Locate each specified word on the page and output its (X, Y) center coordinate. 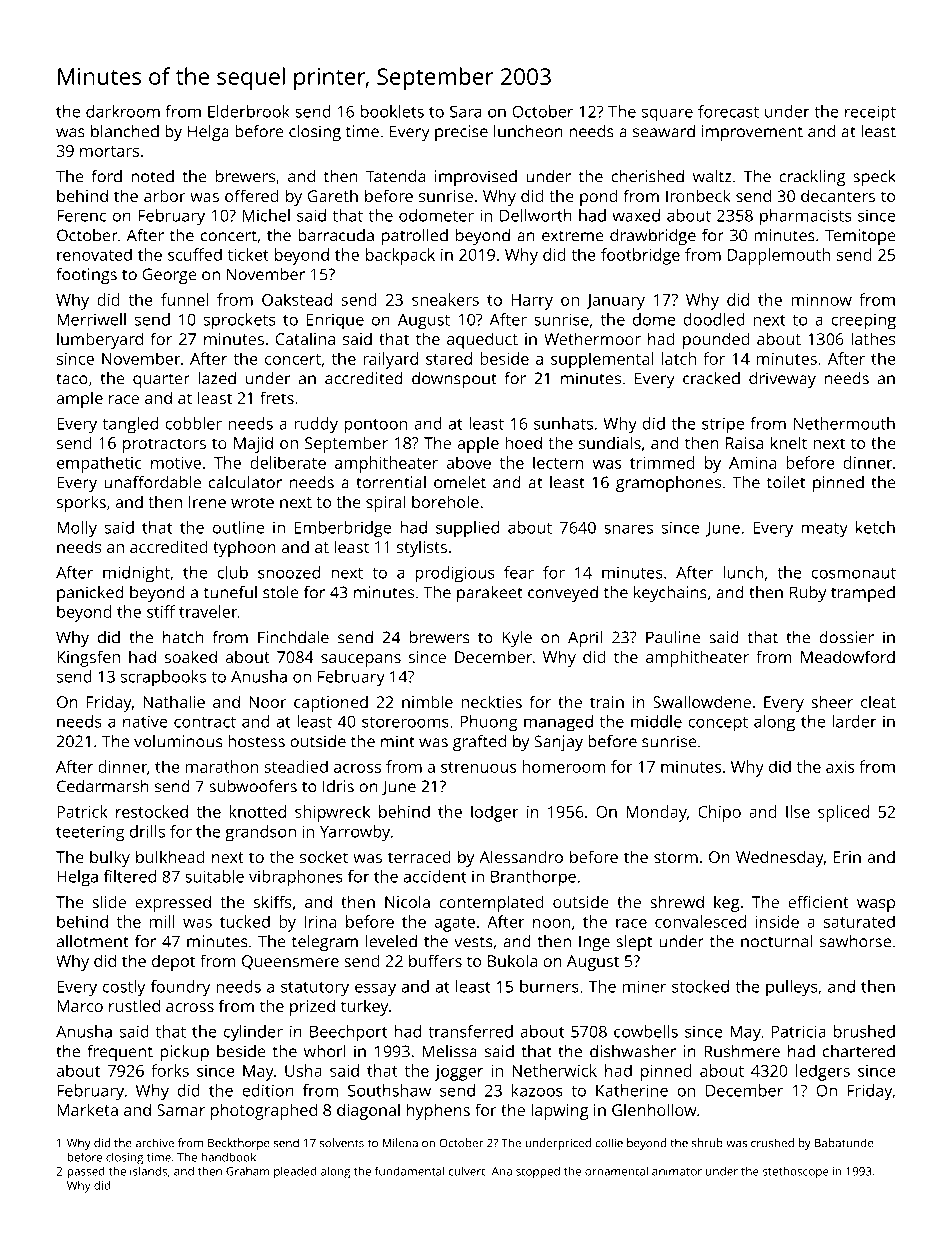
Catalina (305, 338)
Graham (247, 1171)
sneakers (445, 299)
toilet (786, 482)
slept (634, 943)
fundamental (409, 1171)
